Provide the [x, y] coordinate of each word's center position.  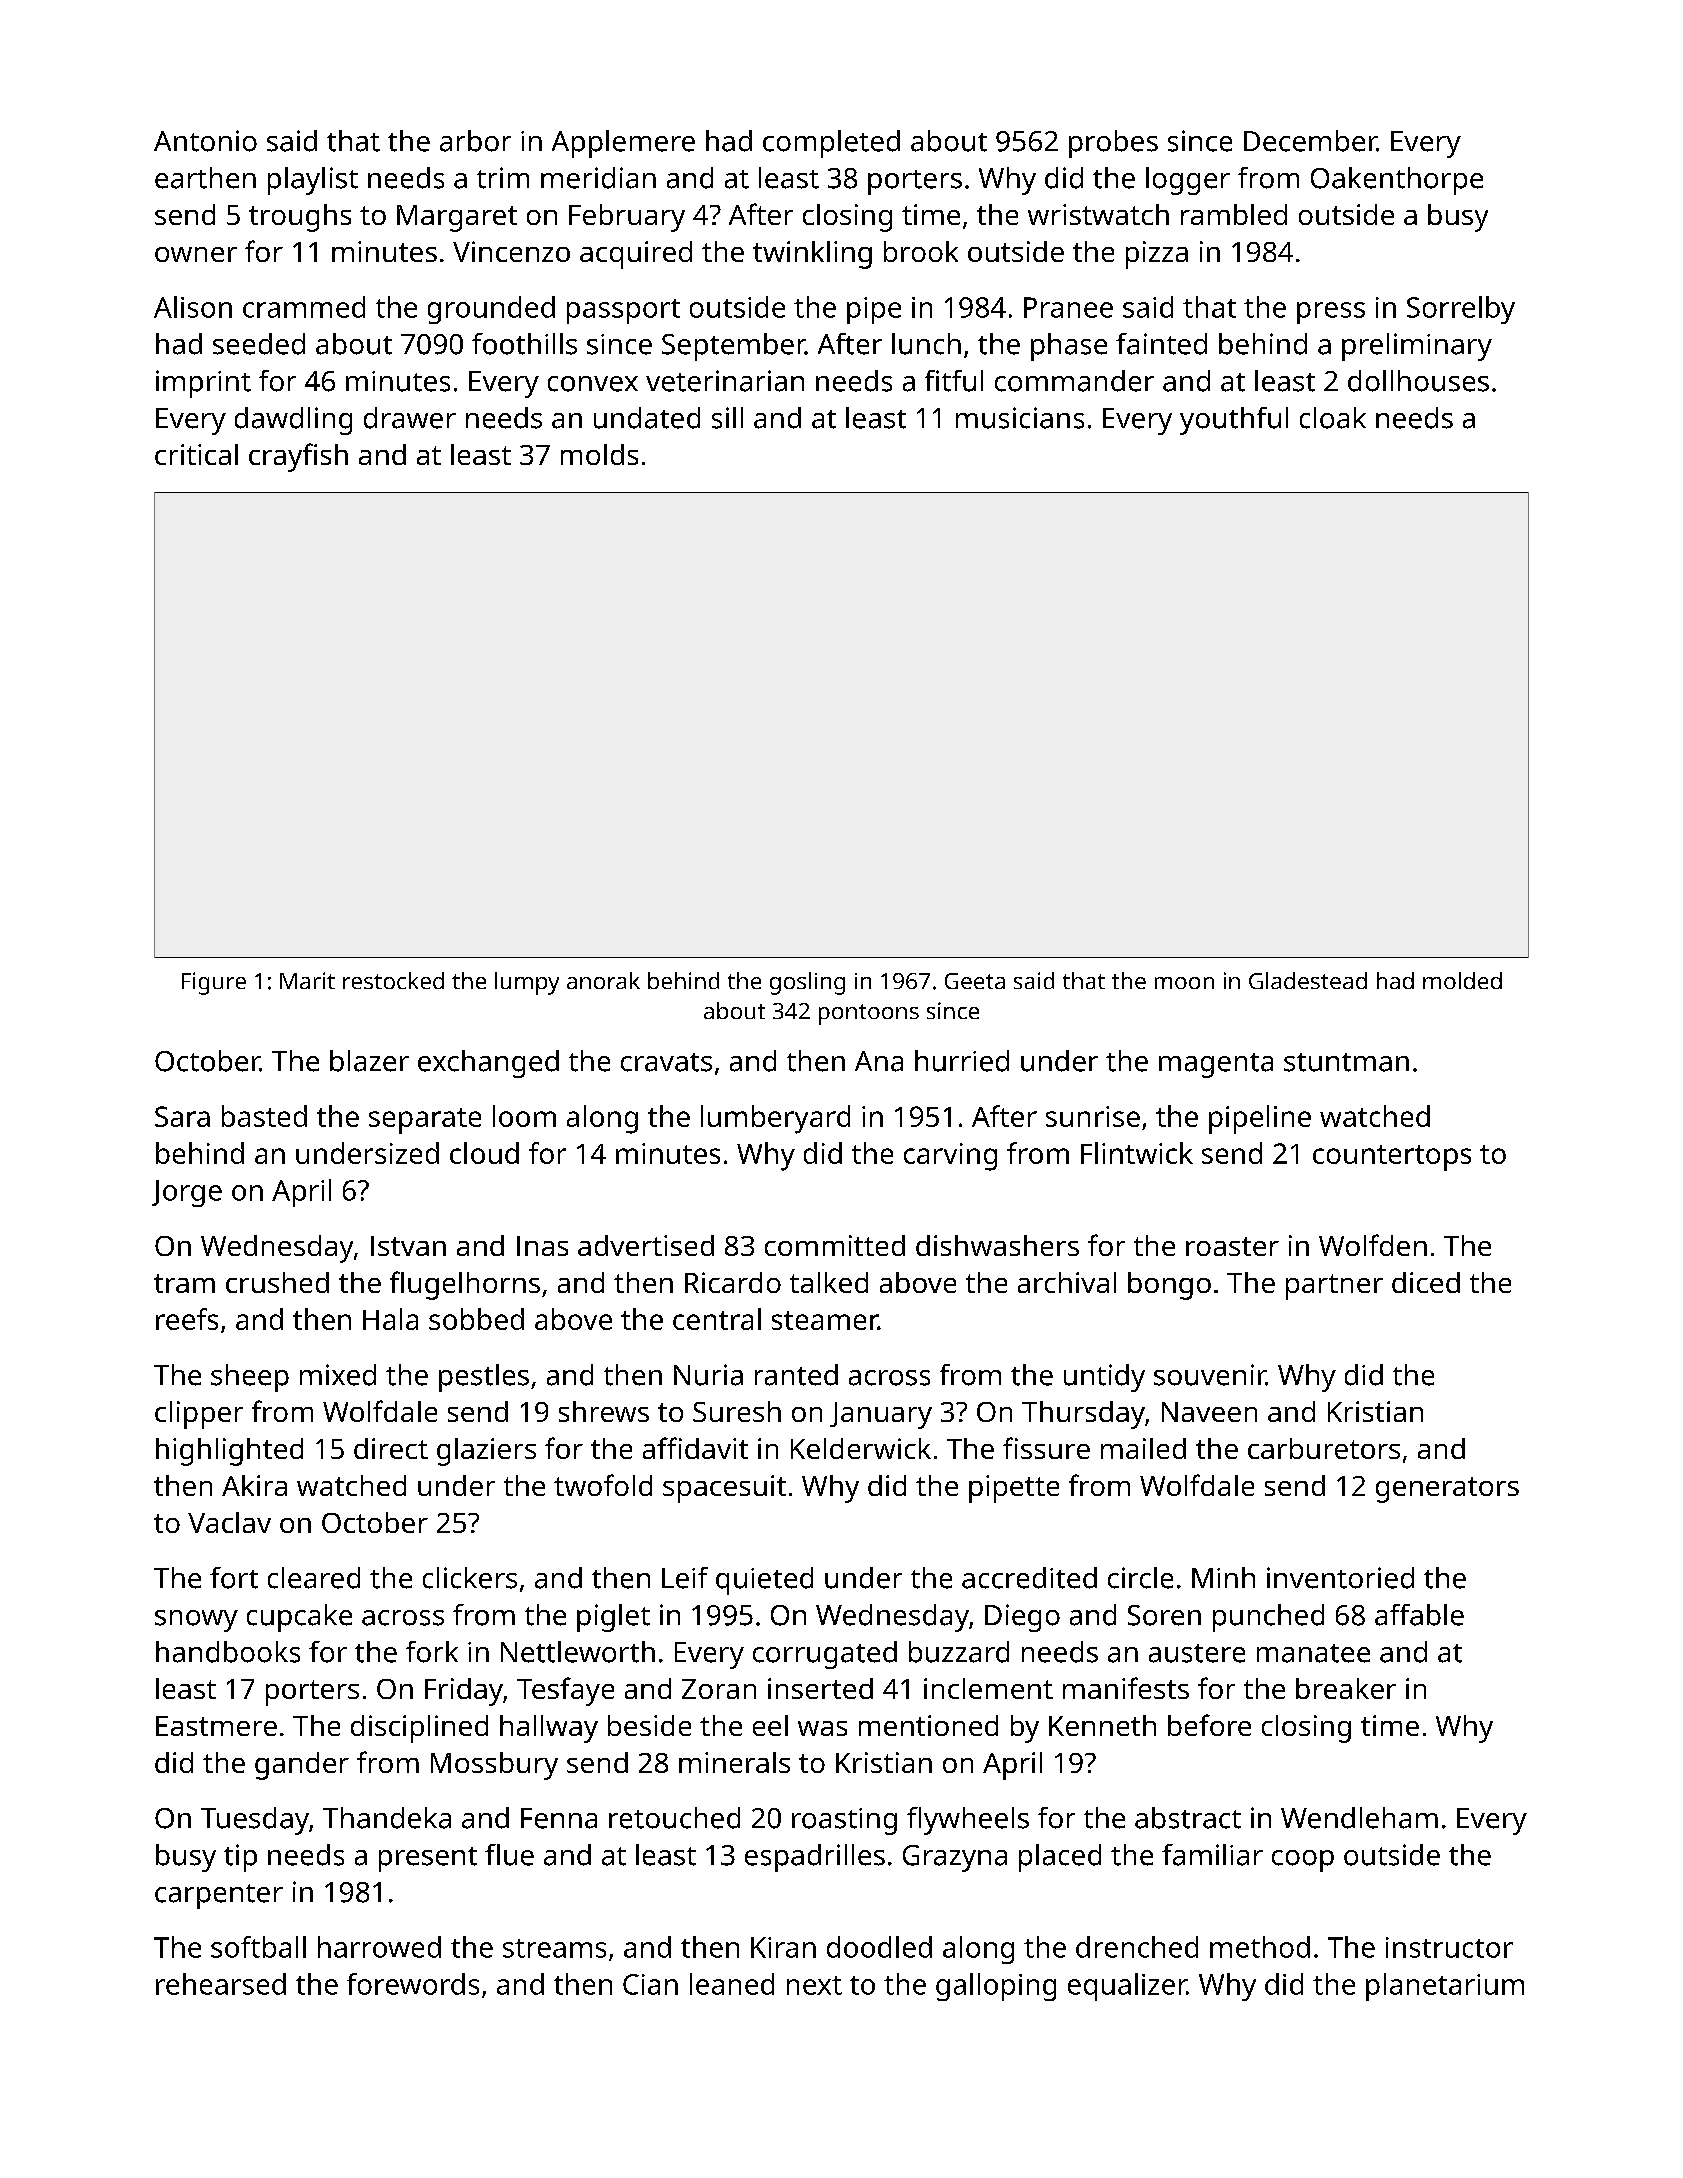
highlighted [229, 1452]
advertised [646, 1245]
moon [1184, 983]
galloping [996, 1987]
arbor [475, 141]
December [1310, 141]
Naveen [1209, 1412]
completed [831, 144]
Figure [214, 983]
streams [554, 1948]
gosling [807, 983]
